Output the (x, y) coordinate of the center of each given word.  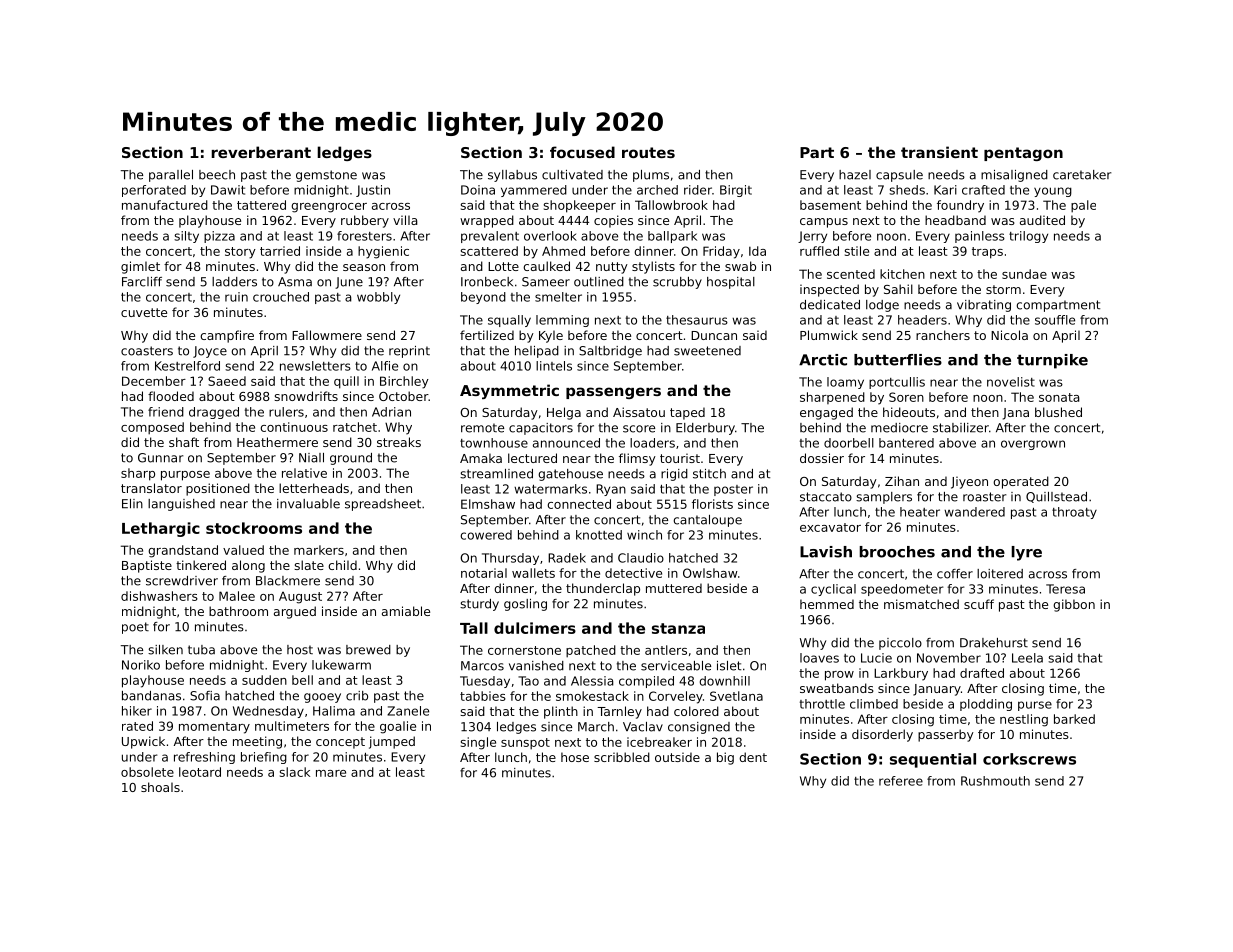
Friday (721, 252)
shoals (160, 787)
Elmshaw (488, 504)
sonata (1059, 397)
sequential (933, 760)
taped (687, 413)
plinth (561, 712)
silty (186, 237)
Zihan (902, 481)
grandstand (183, 551)
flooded (171, 396)
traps (987, 253)
